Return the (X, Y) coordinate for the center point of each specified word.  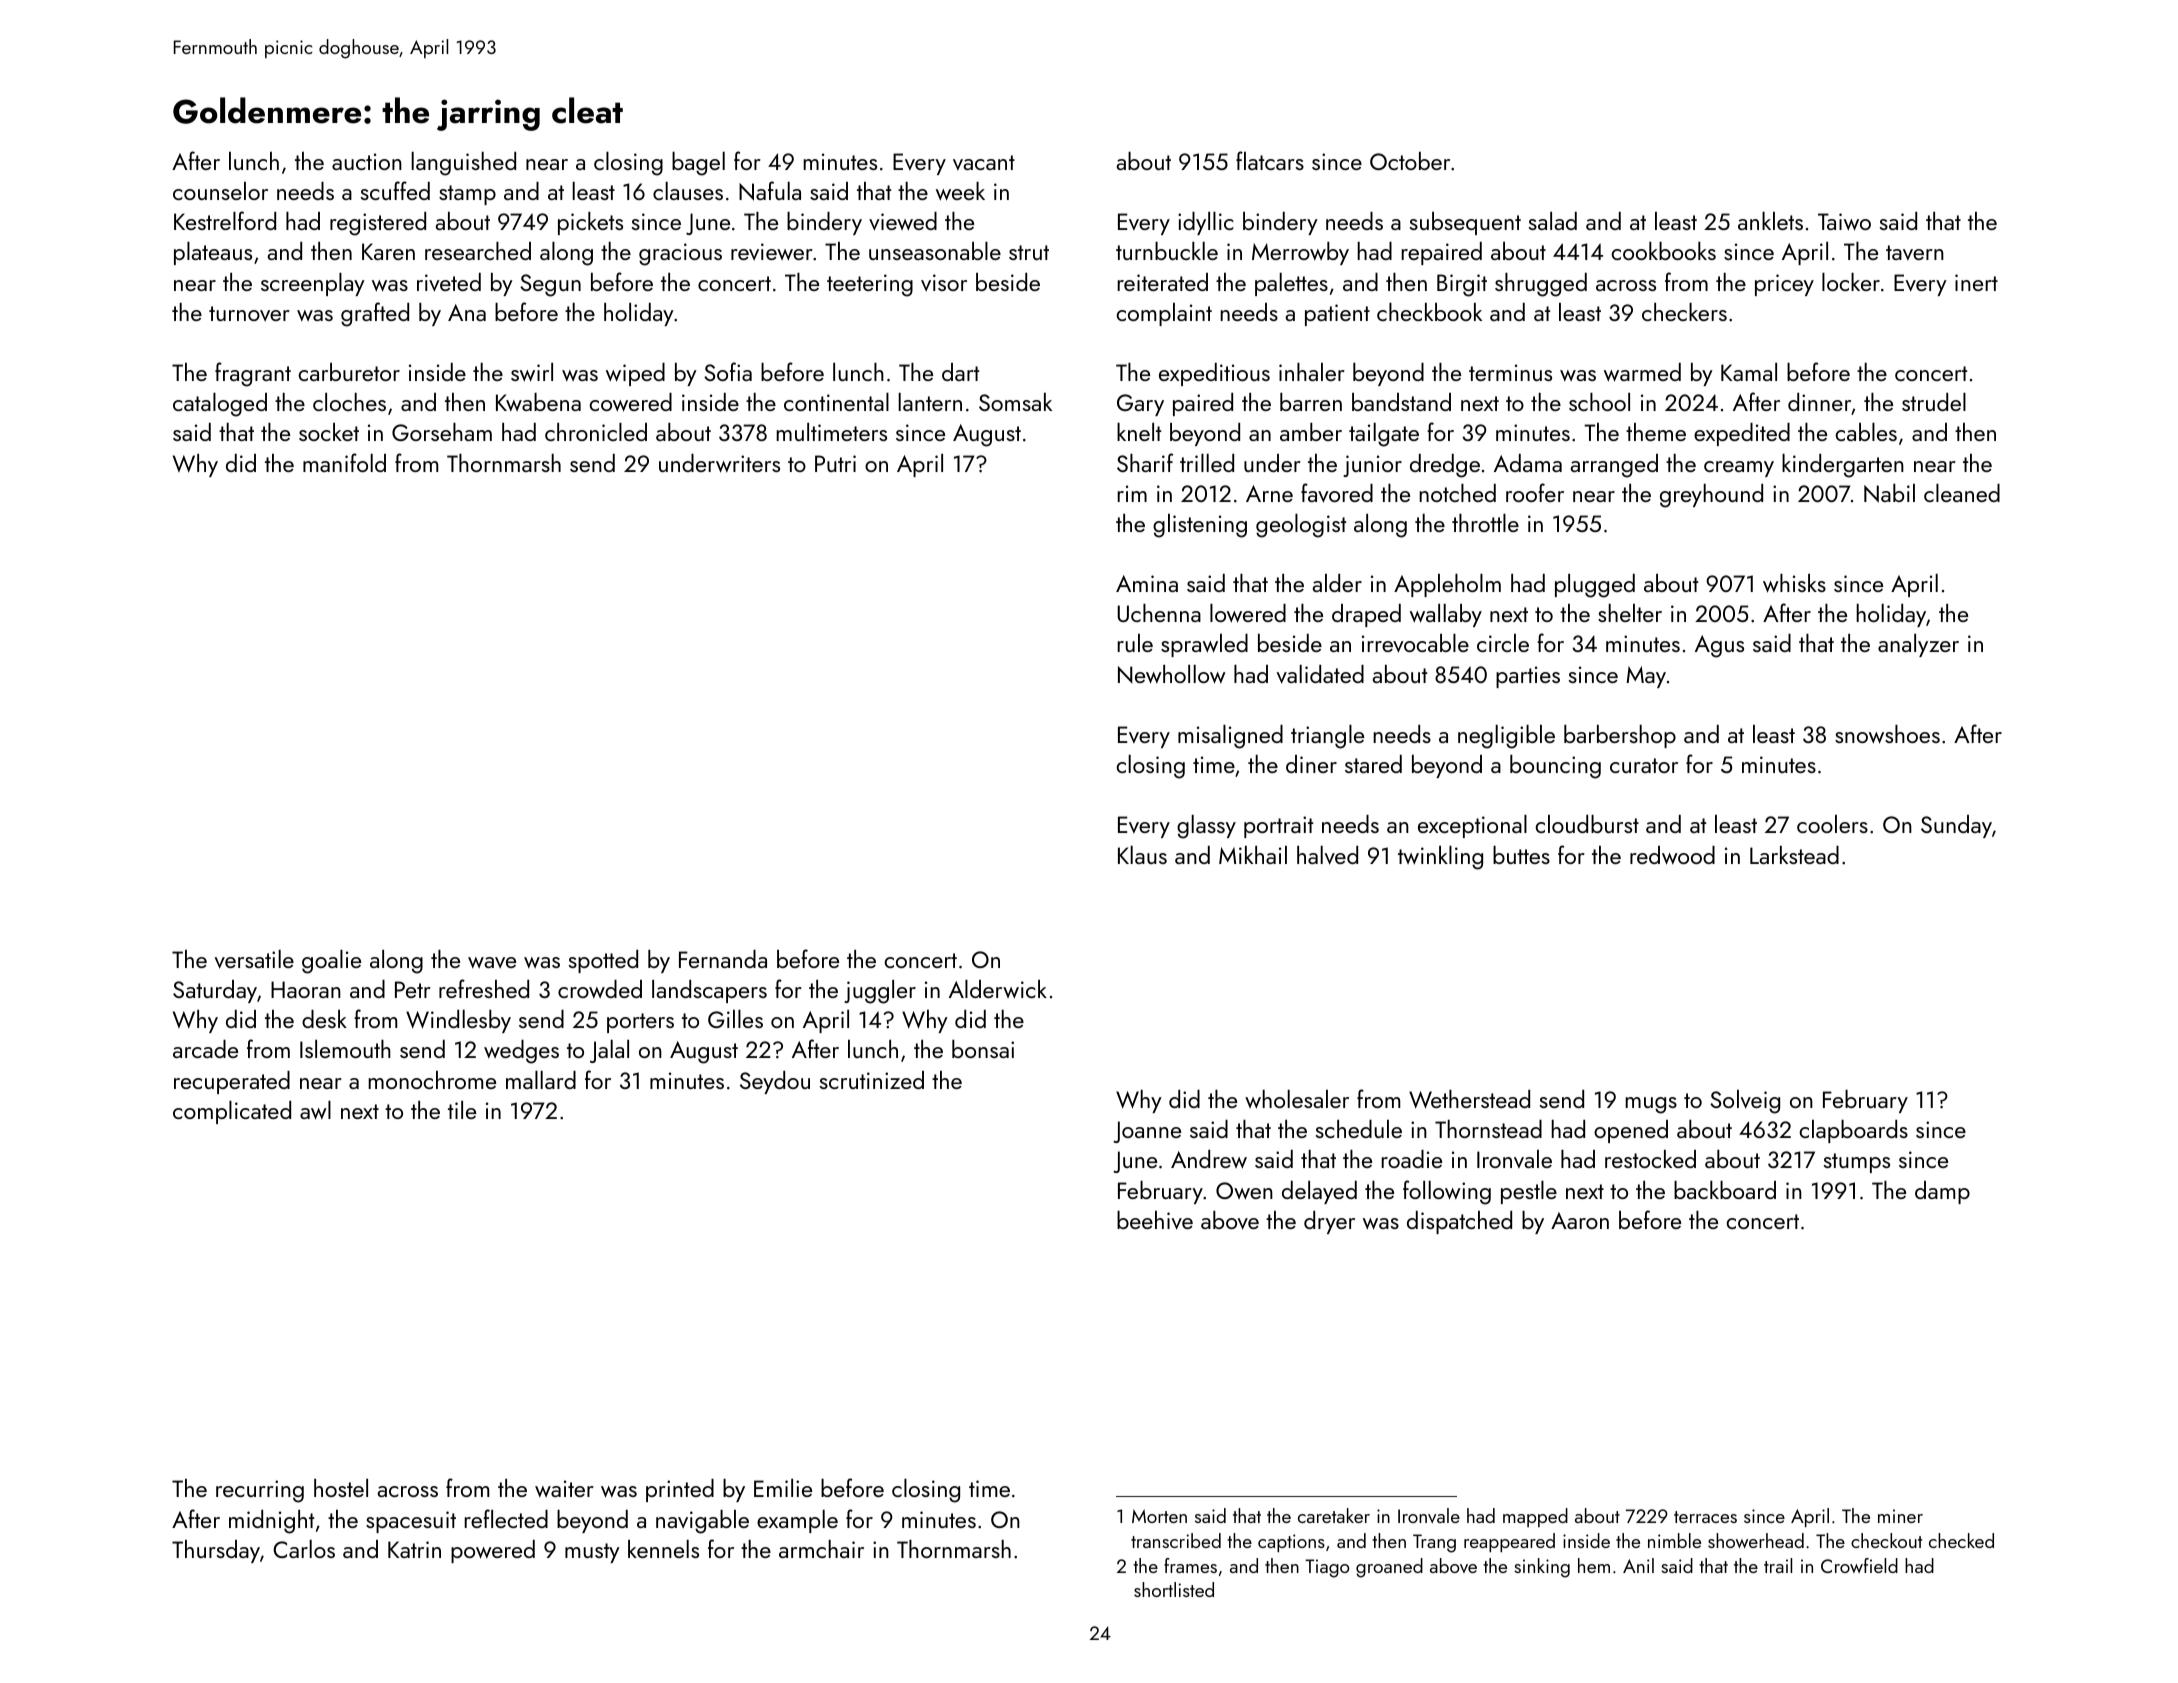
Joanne (1147, 1132)
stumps (1857, 1163)
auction (367, 161)
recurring (260, 1491)
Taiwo (1844, 222)
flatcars (1270, 160)
